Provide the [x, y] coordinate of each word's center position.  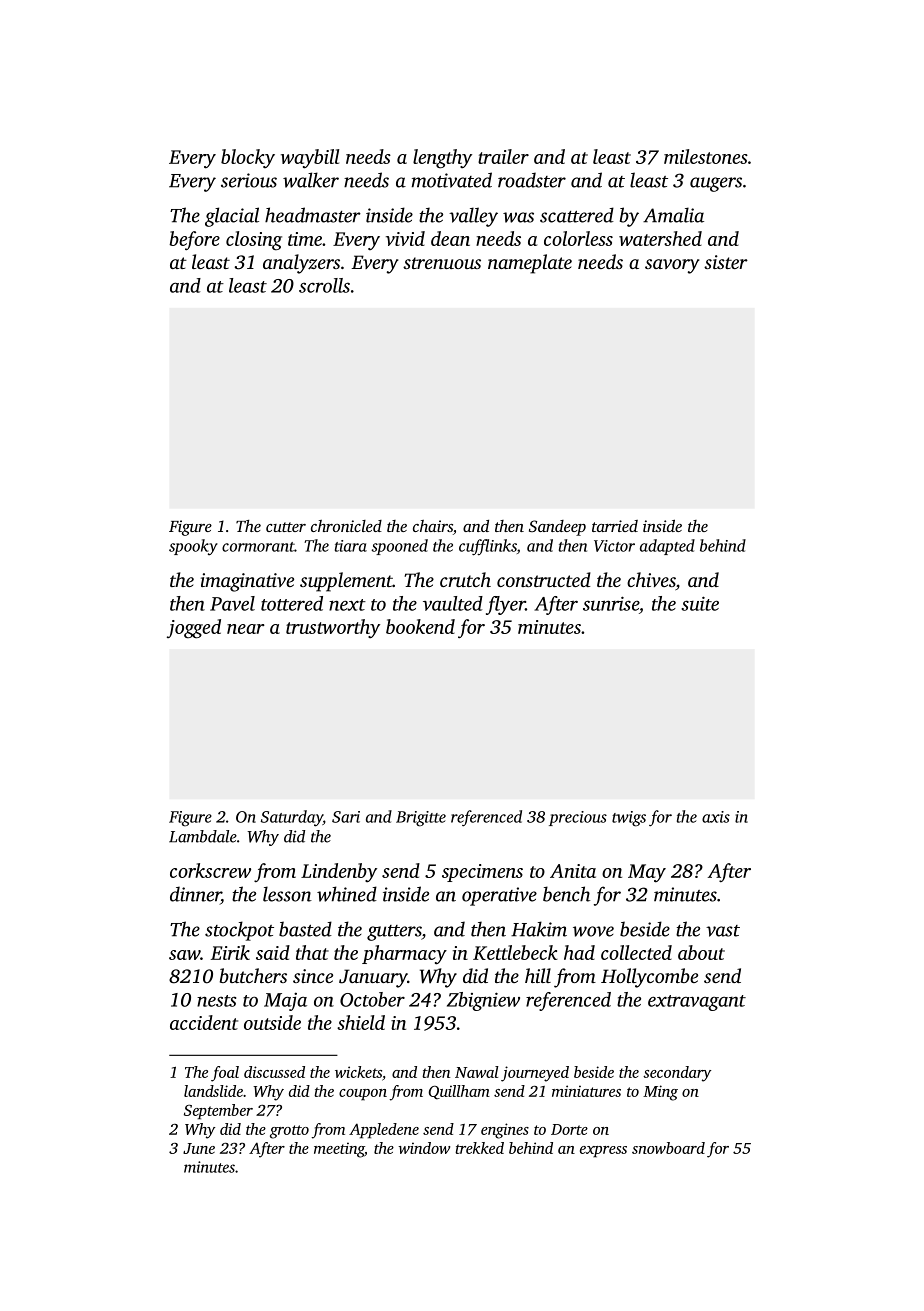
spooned [399, 547]
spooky [193, 547]
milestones [706, 156]
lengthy [442, 159]
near [246, 629]
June [199, 1148]
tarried [615, 526]
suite [700, 603]
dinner [195, 895]
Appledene [384, 1131]
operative [499, 896]
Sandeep [557, 528]
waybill [310, 159]
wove [593, 931]
